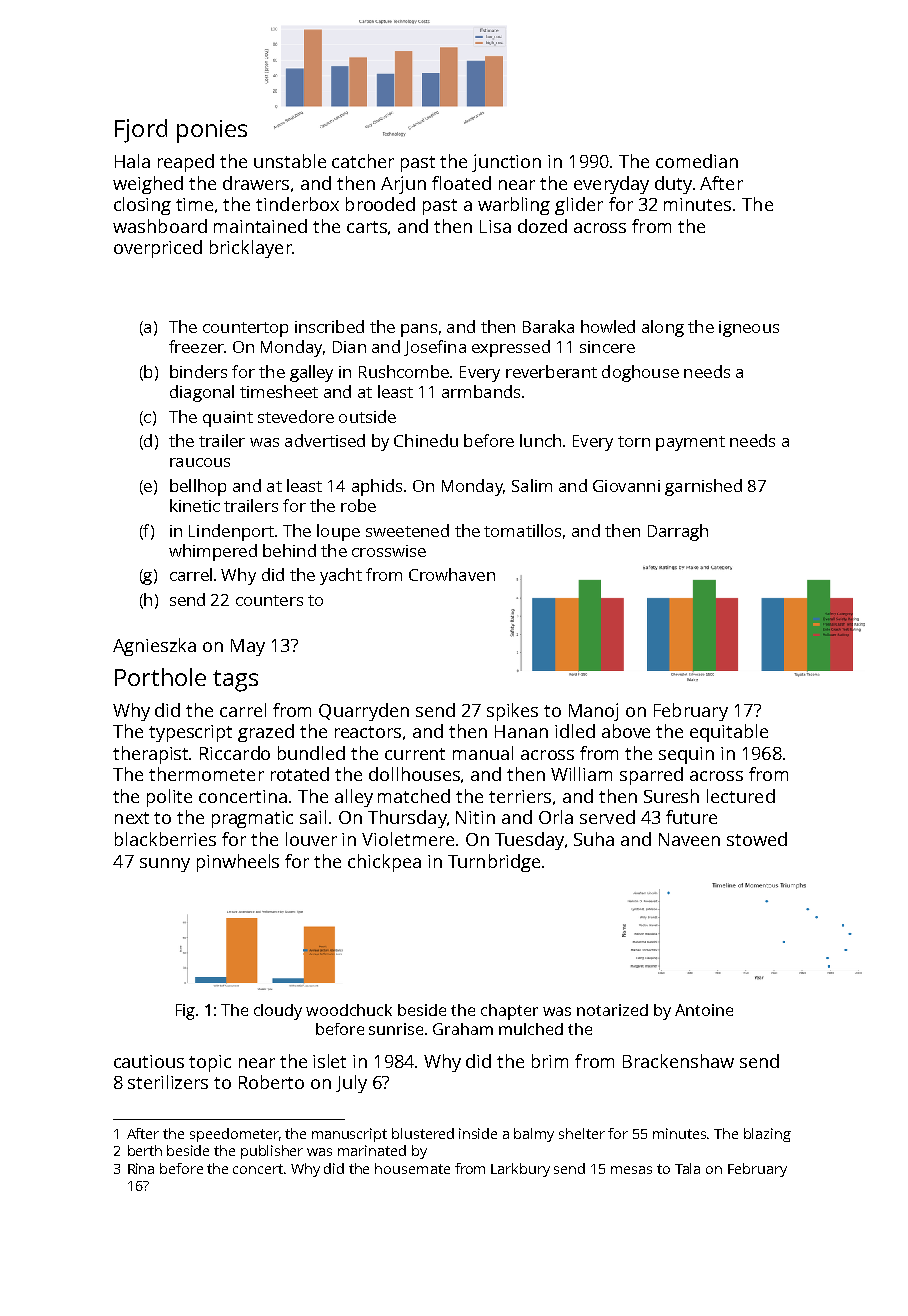 This image has width=908, height=1316. I want to click on Graham, so click(463, 1029).
